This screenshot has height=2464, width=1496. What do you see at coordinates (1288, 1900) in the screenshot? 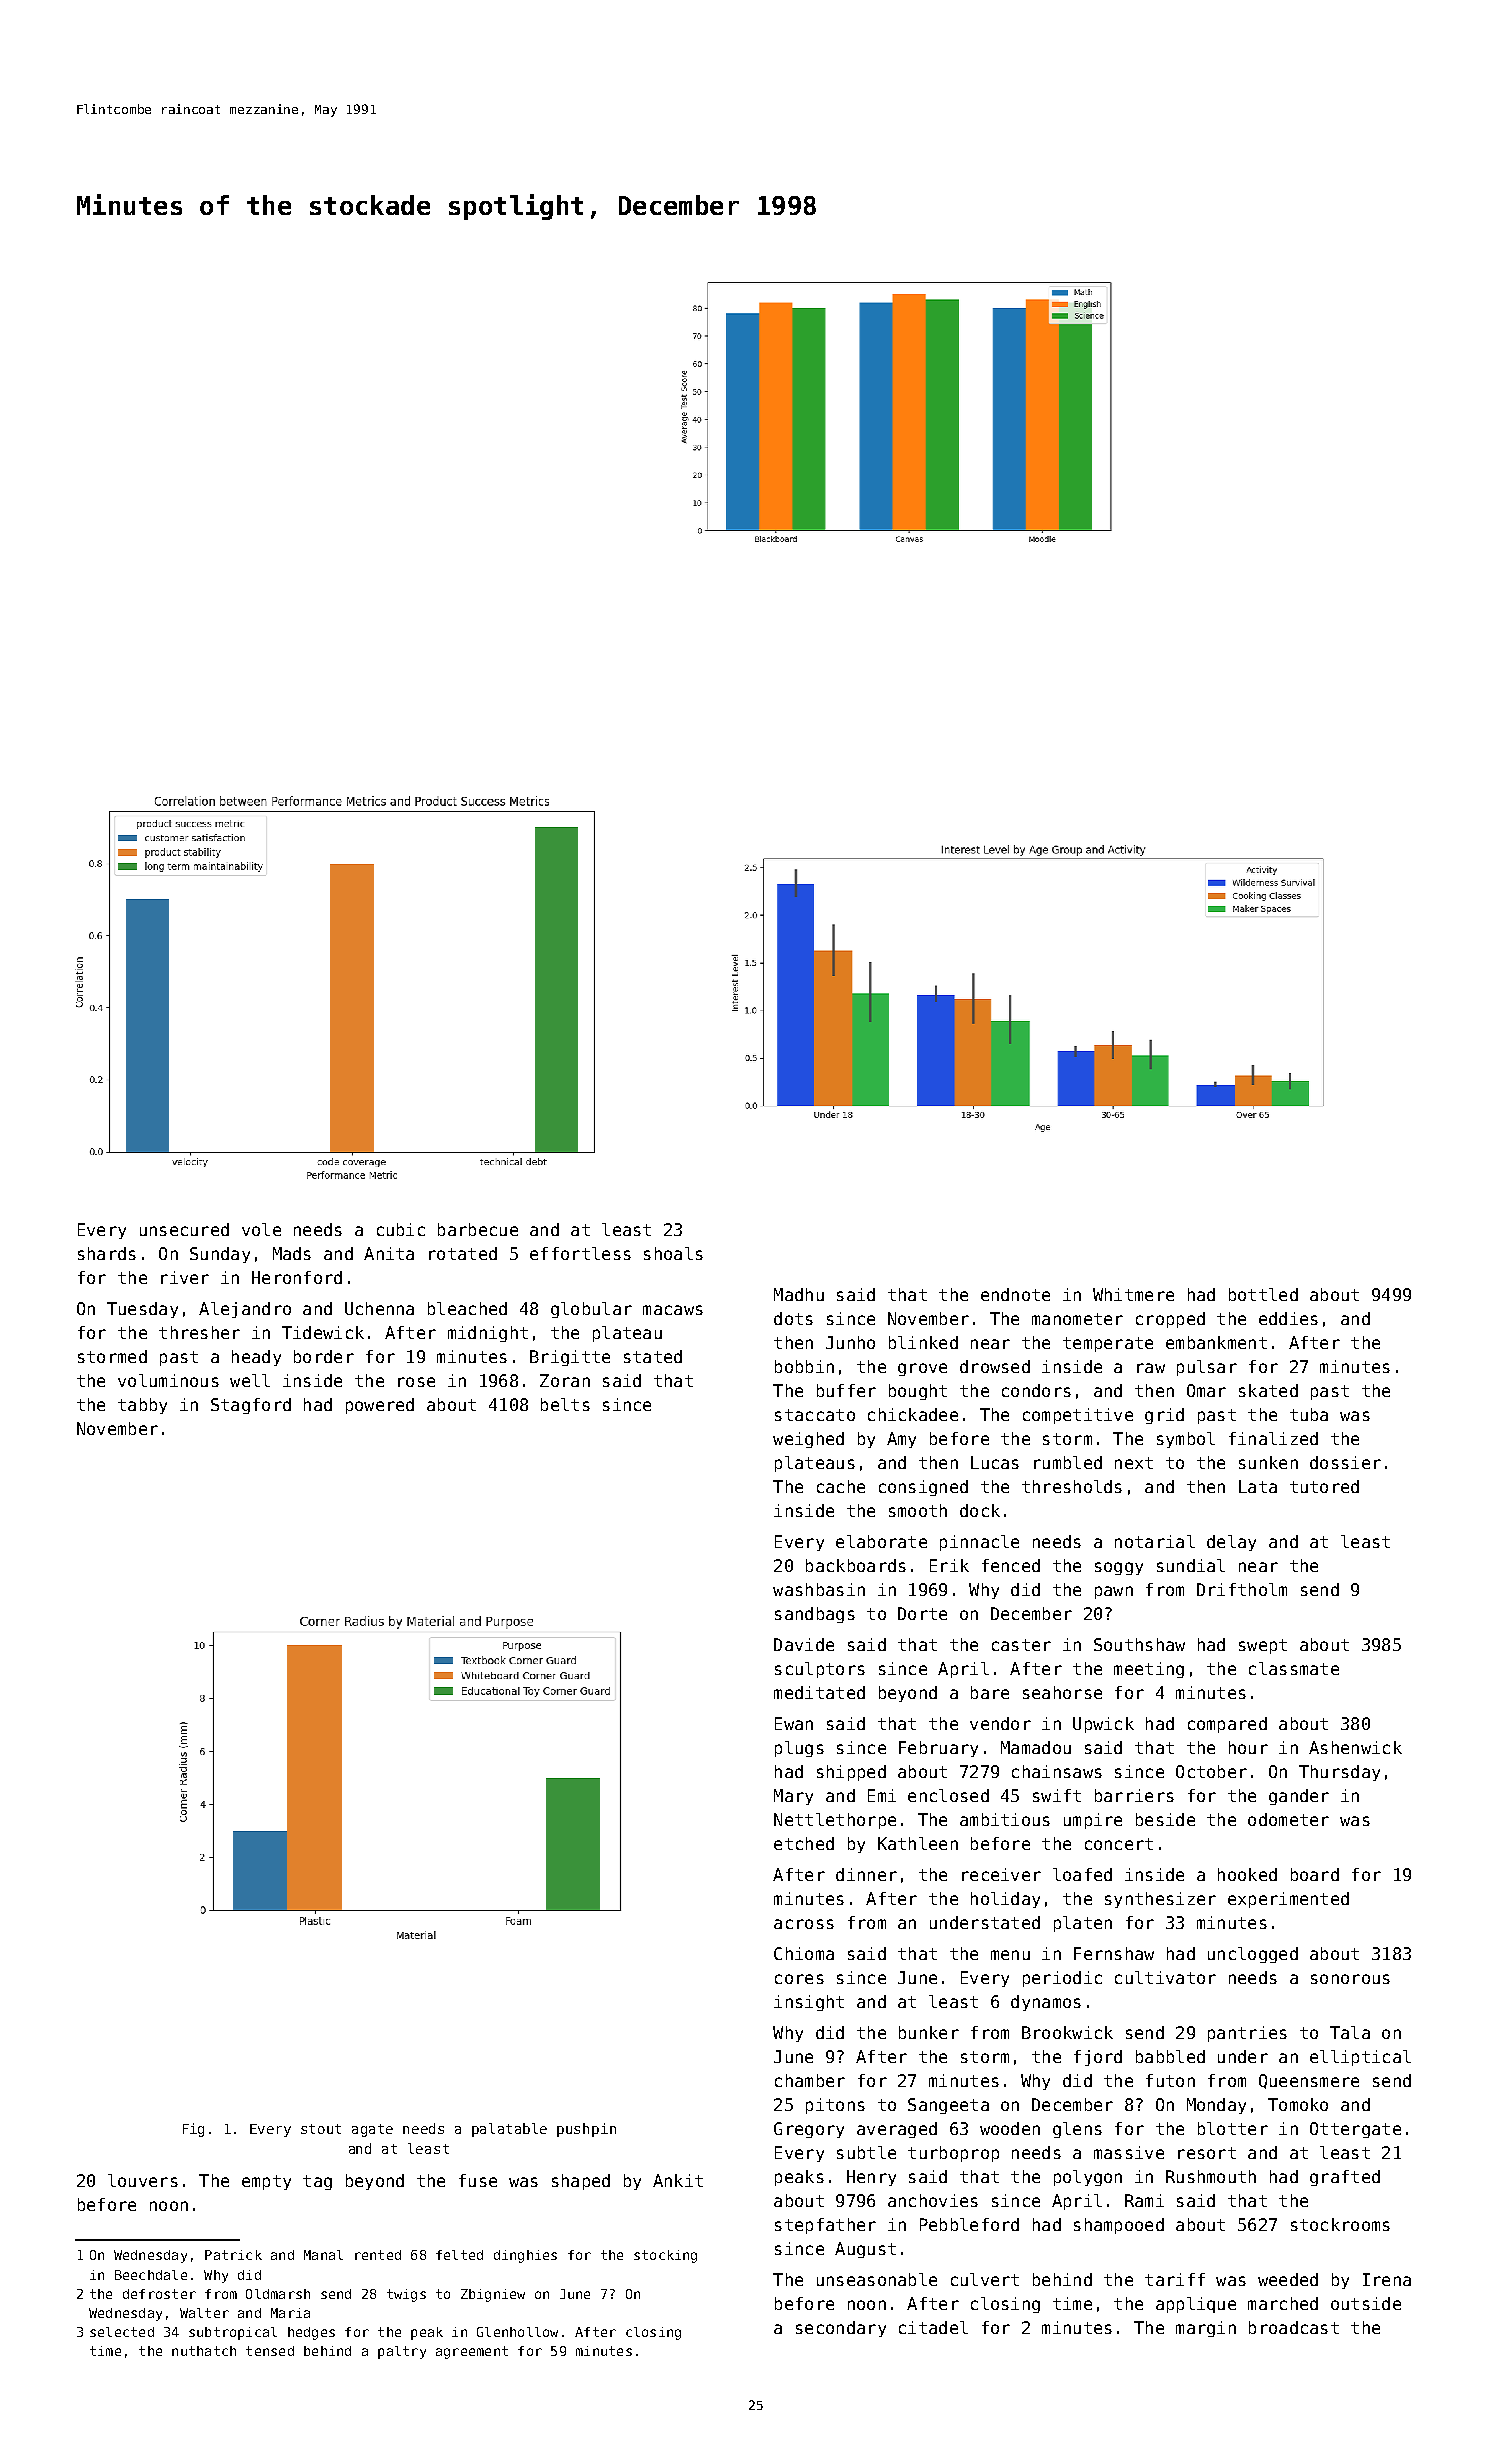
I see `experimented` at bounding box center [1288, 1900].
